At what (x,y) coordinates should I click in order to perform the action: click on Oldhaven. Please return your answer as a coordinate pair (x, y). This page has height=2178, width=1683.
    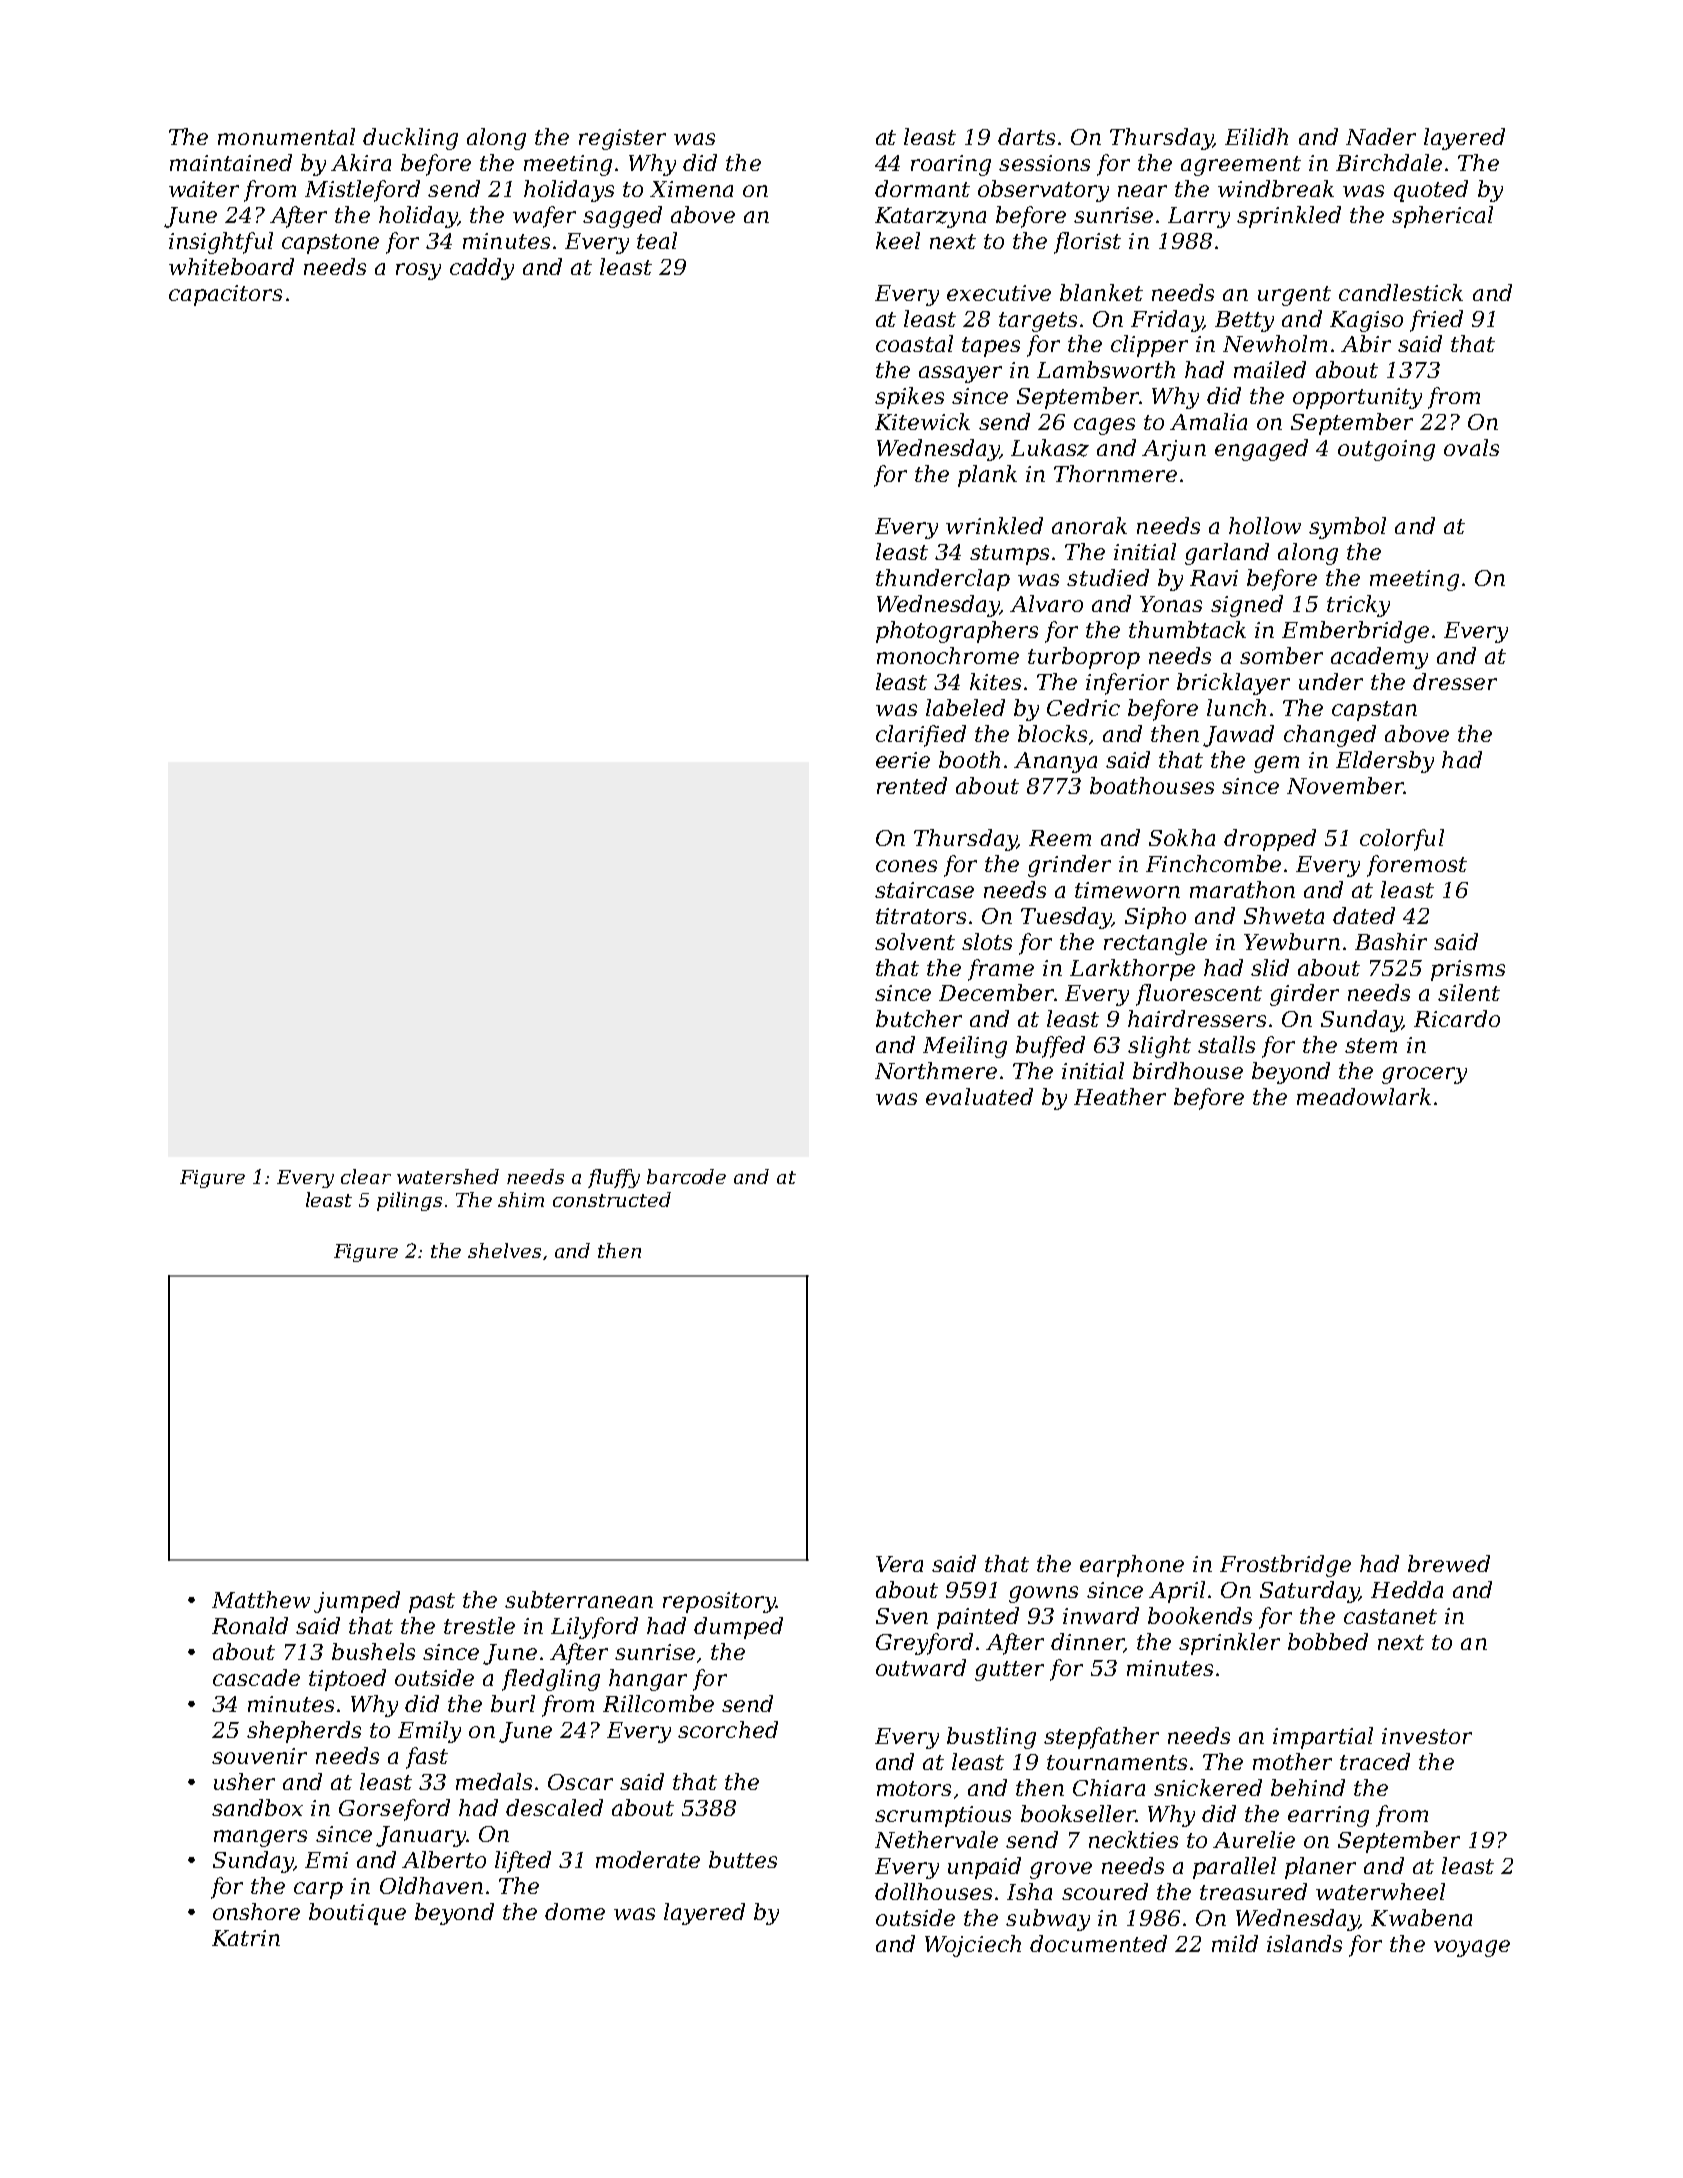
    Looking at the image, I should click on (431, 1885).
